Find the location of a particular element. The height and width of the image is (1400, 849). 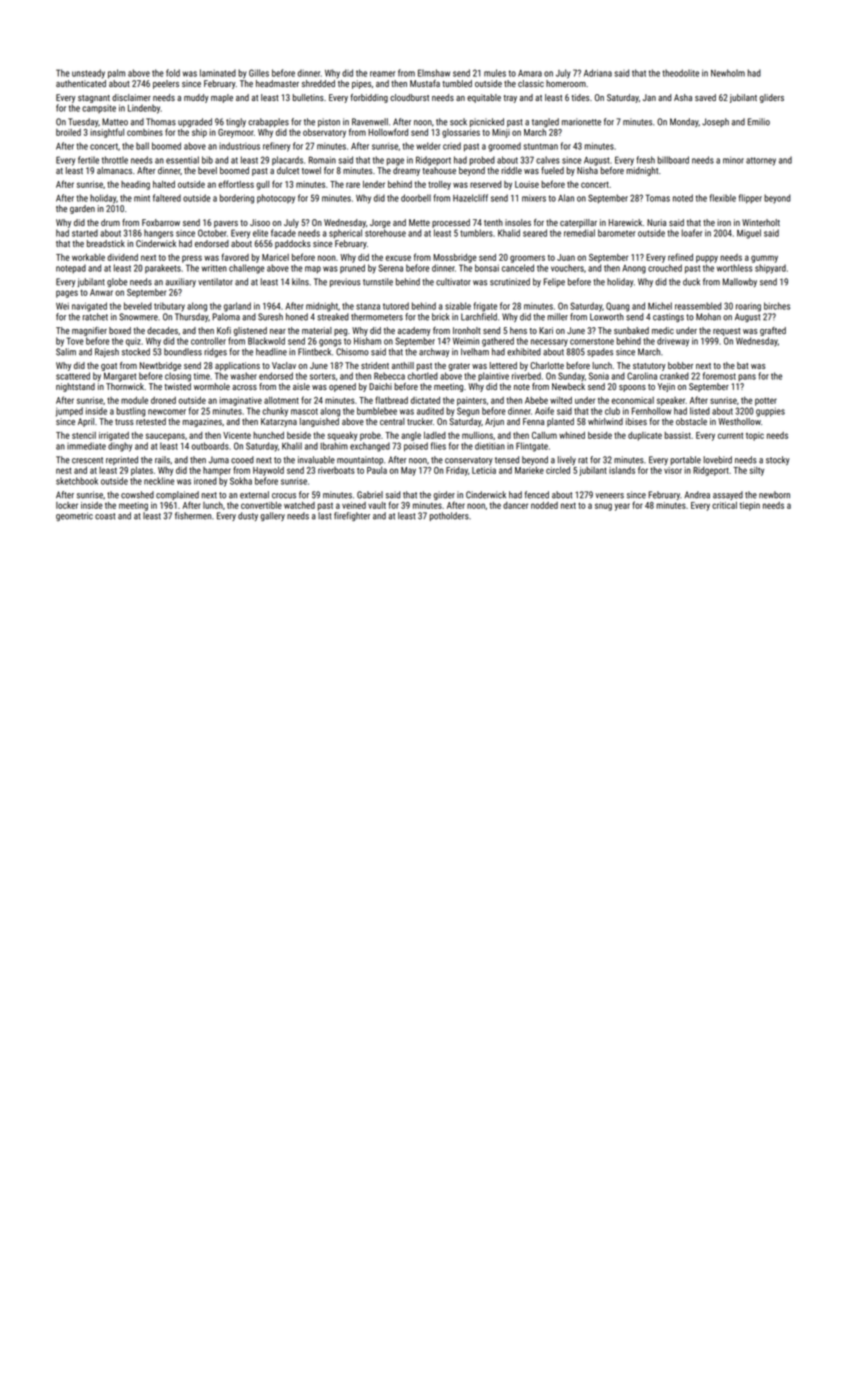

firefighter is located at coordinates (352, 516).
